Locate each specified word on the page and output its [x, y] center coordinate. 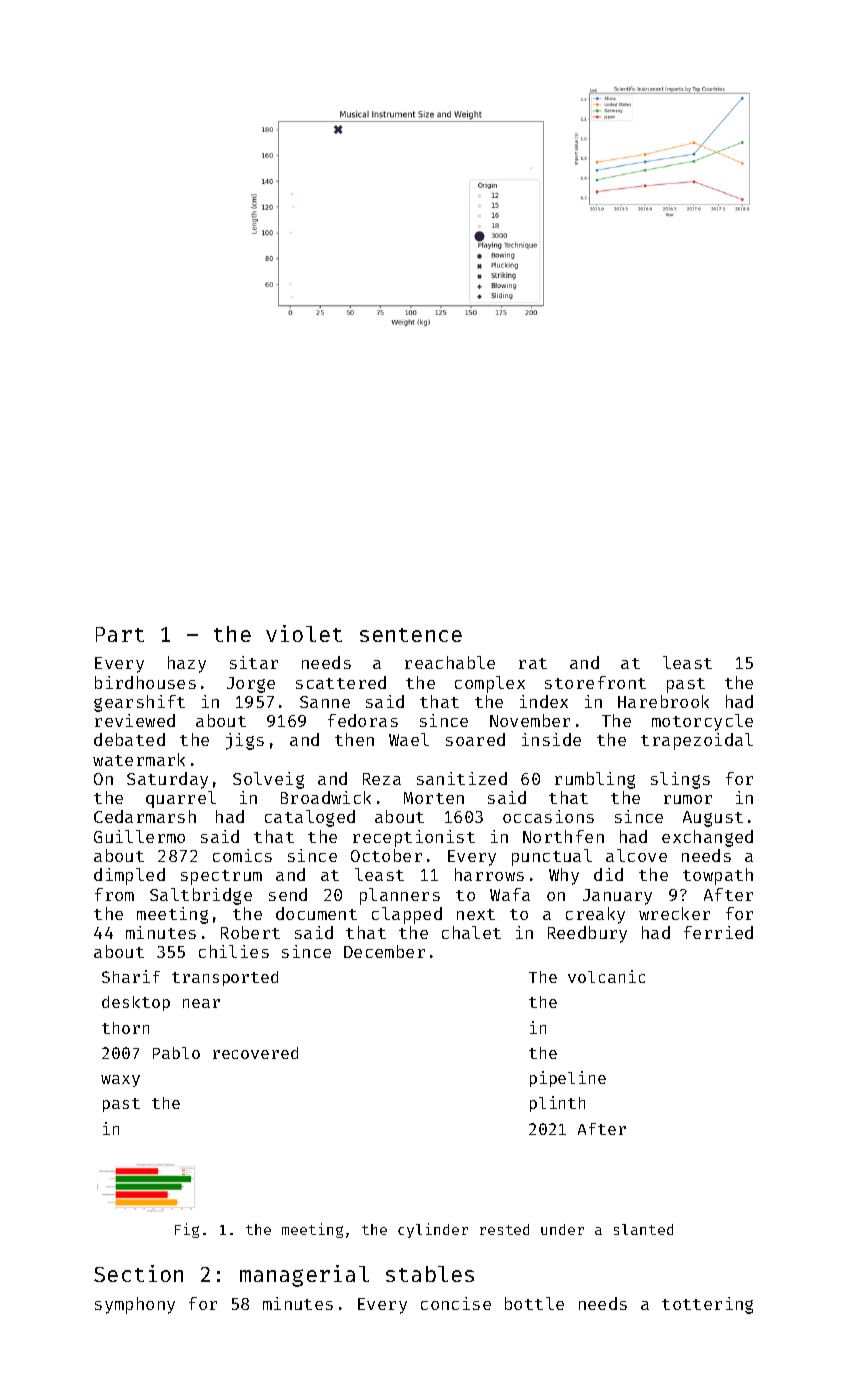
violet [304, 633]
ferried [718, 932]
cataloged [310, 818]
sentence [411, 635]
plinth [557, 1104]
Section [138, 1273]
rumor [688, 799]
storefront [595, 682]
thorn [125, 1028]
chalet [471, 932]
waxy [120, 1081]
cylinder [433, 1230]
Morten [434, 798]
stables [430, 1274]
